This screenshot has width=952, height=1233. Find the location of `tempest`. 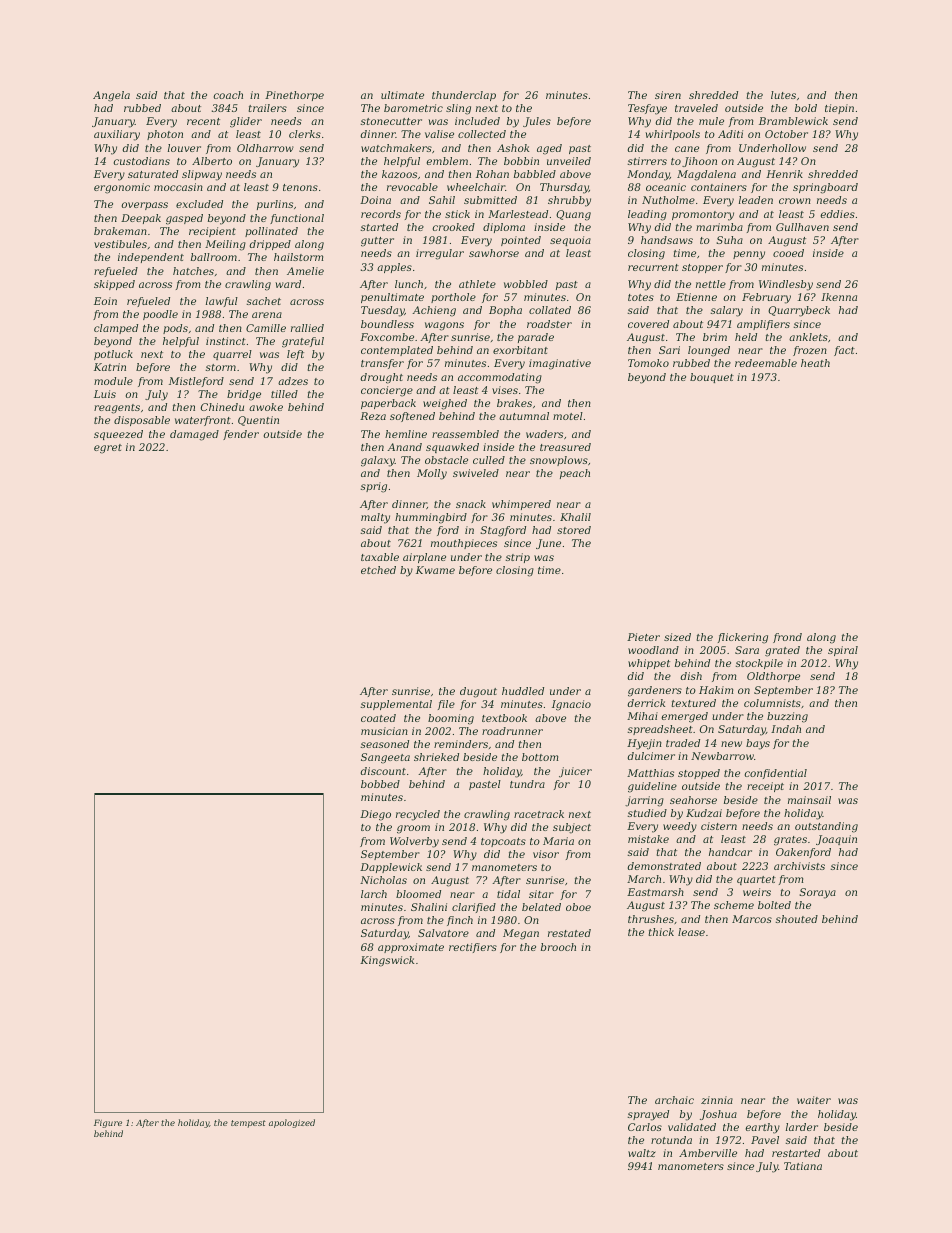

tempest is located at coordinates (248, 1124).
